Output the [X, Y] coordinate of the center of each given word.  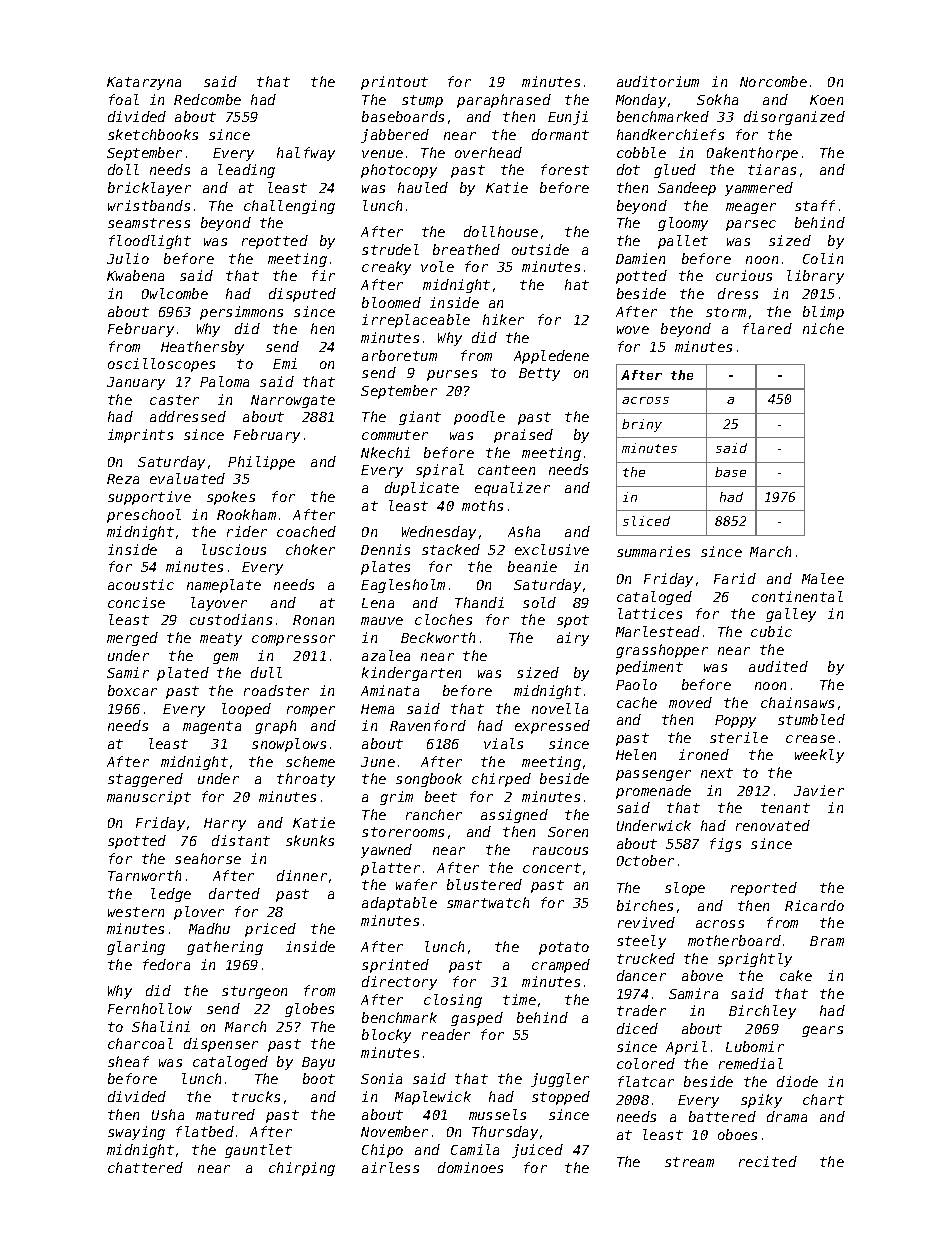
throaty [306, 780]
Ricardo [814, 905]
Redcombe [207, 99]
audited [778, 666]
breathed [466, 249]
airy [573, 639]
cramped [561, 966]
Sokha [717, 99]
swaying [136, 1133]
